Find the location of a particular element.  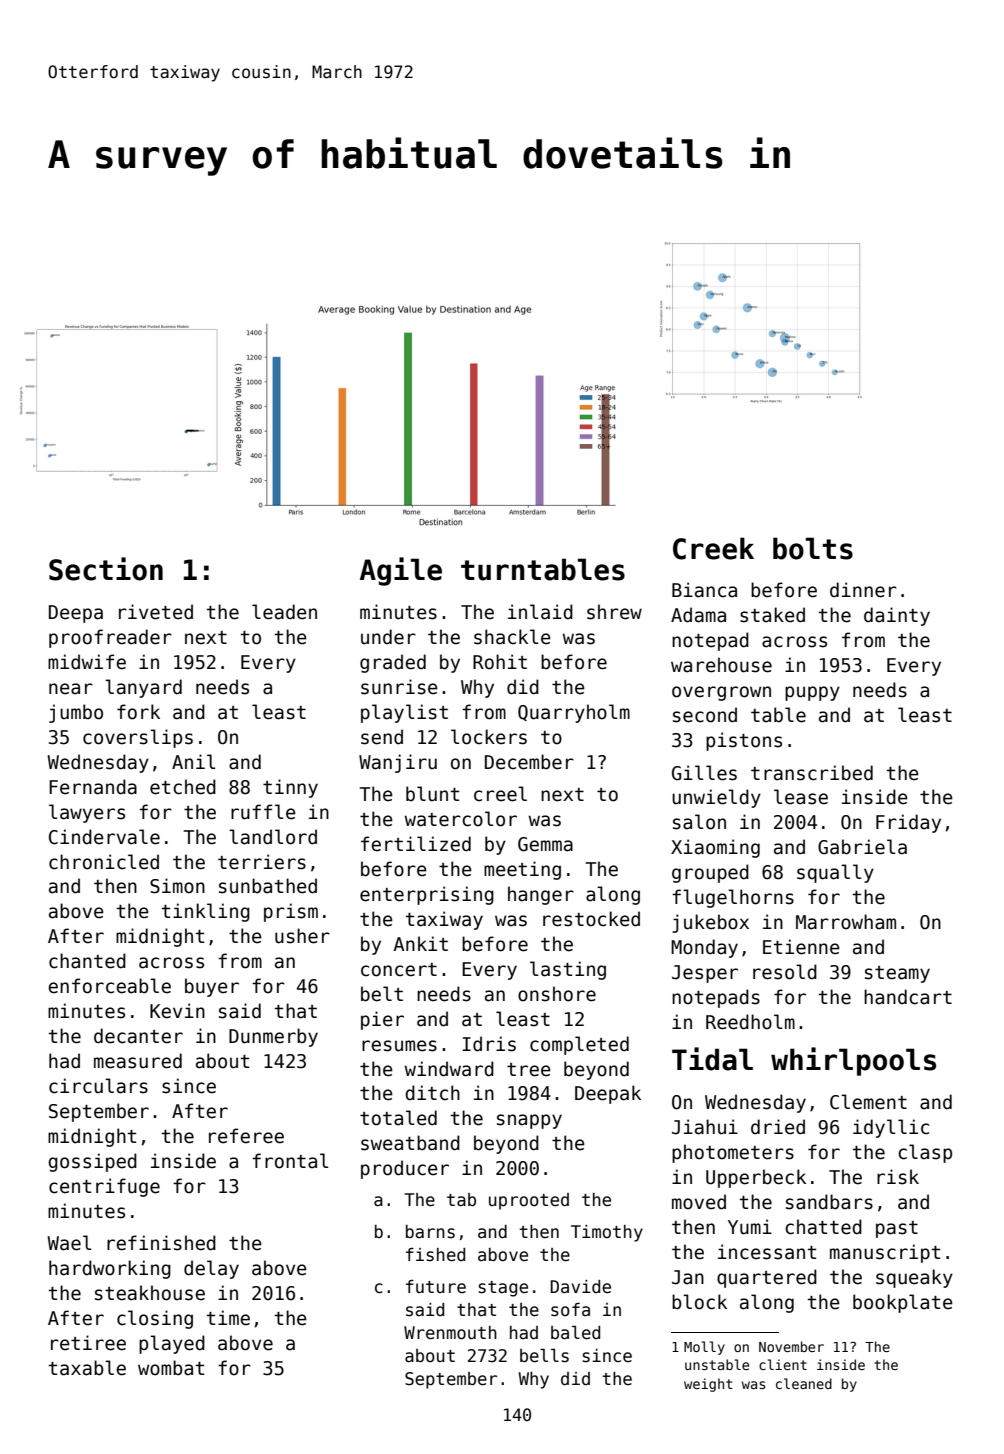

measured is located at coordinates (138, 1061).
